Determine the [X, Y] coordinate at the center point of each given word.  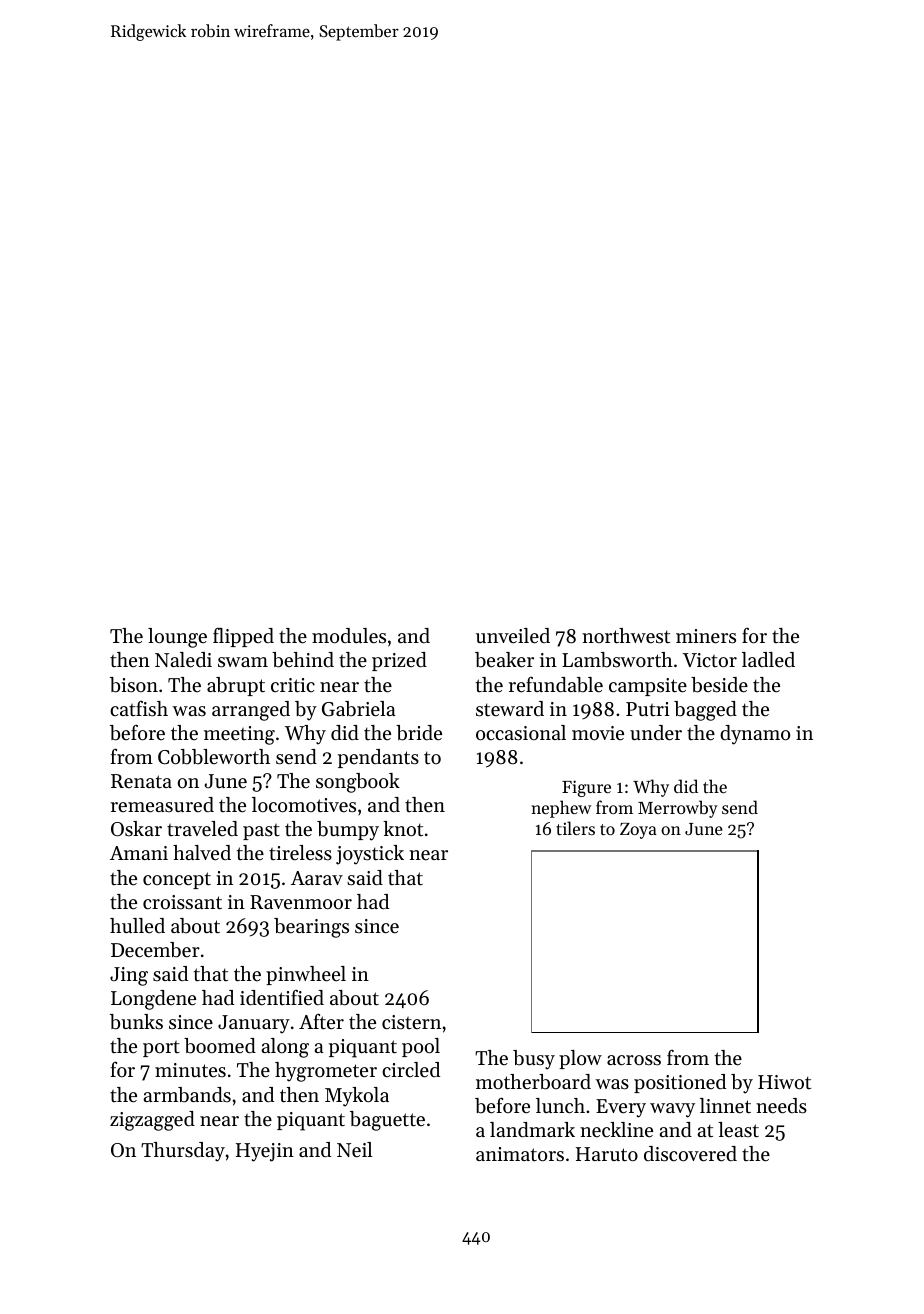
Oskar [136, 828]
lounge [177, 638]
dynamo [755, 735]
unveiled [513, 636]
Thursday [183, 1152]
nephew [561, 809]
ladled [768, 660]
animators [520, 1154]
